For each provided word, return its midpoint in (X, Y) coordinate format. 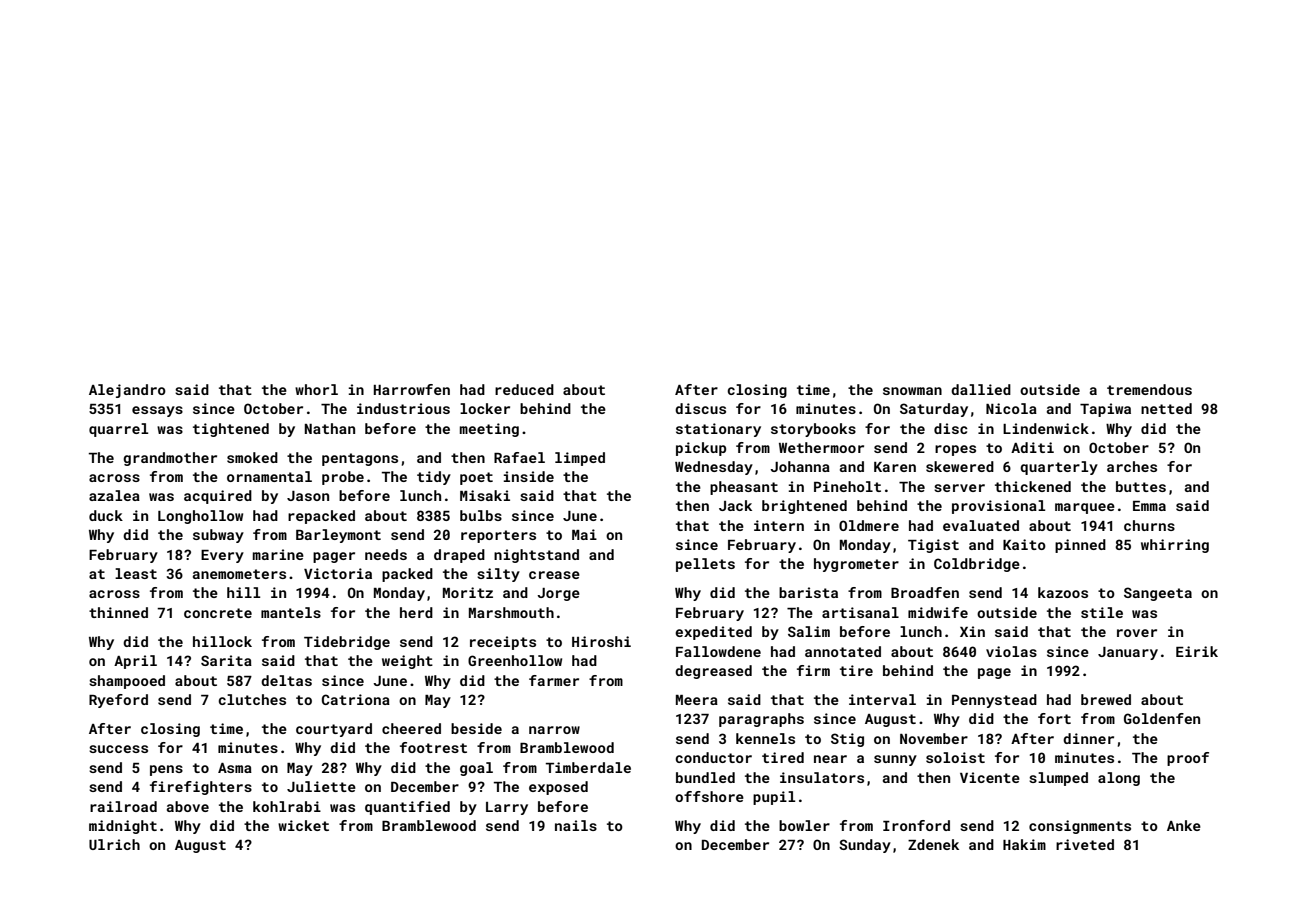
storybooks (813, 430)
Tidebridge (347, 643)
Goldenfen (1162, 718)
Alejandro (127, 391)
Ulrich (114, 844)
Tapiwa (1105, 410)
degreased (713, 672)
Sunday (865, 846)
